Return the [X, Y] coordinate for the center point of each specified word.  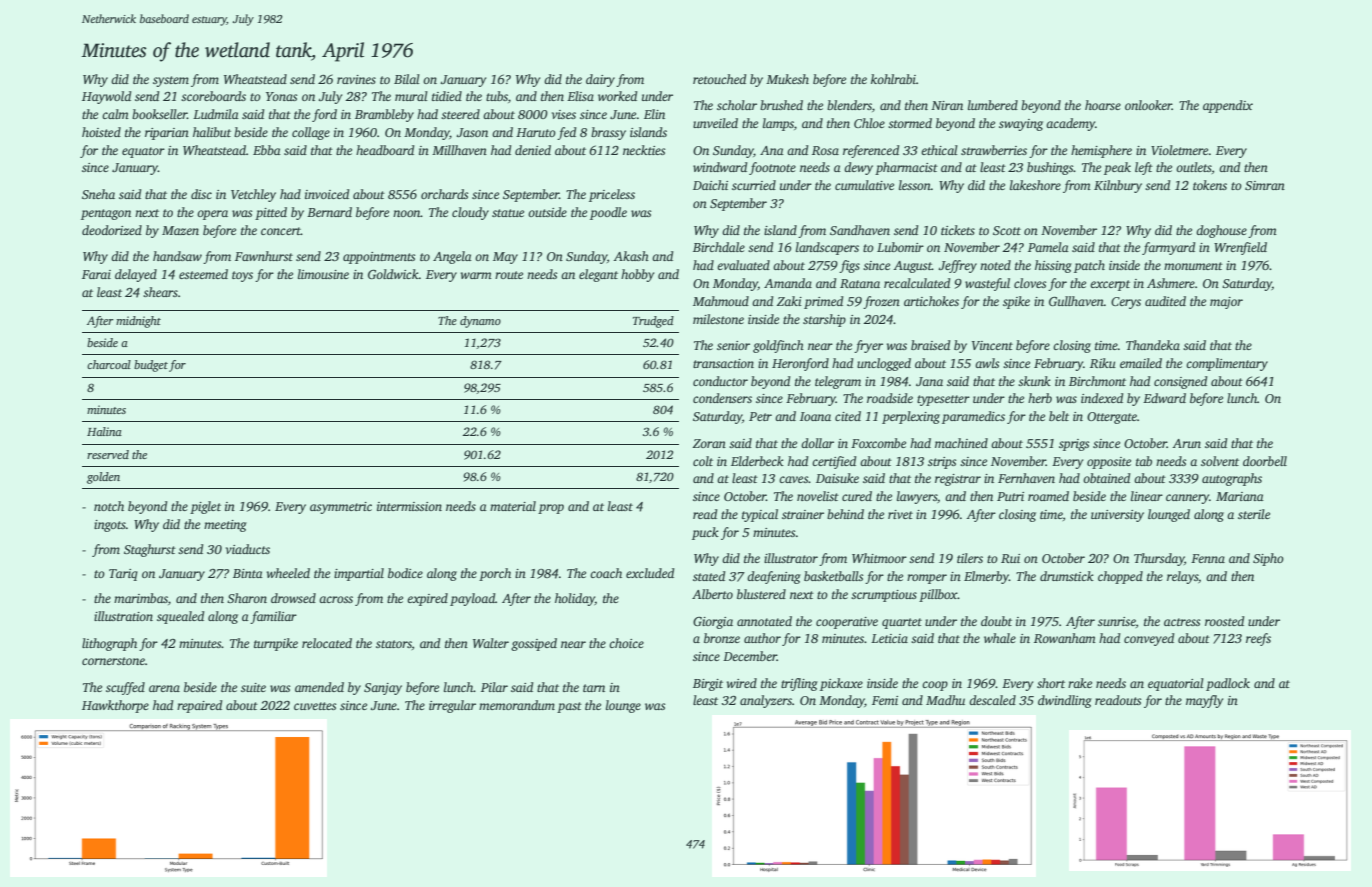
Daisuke [837, 478]
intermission [409, 506]
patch [1089, 266]
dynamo [480, 322]
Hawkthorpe [115, 706]
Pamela [1048, 247]
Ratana [860, 283]
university [1117, 516]
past [569, 707]
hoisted [101, 132]
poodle [608, 213]
